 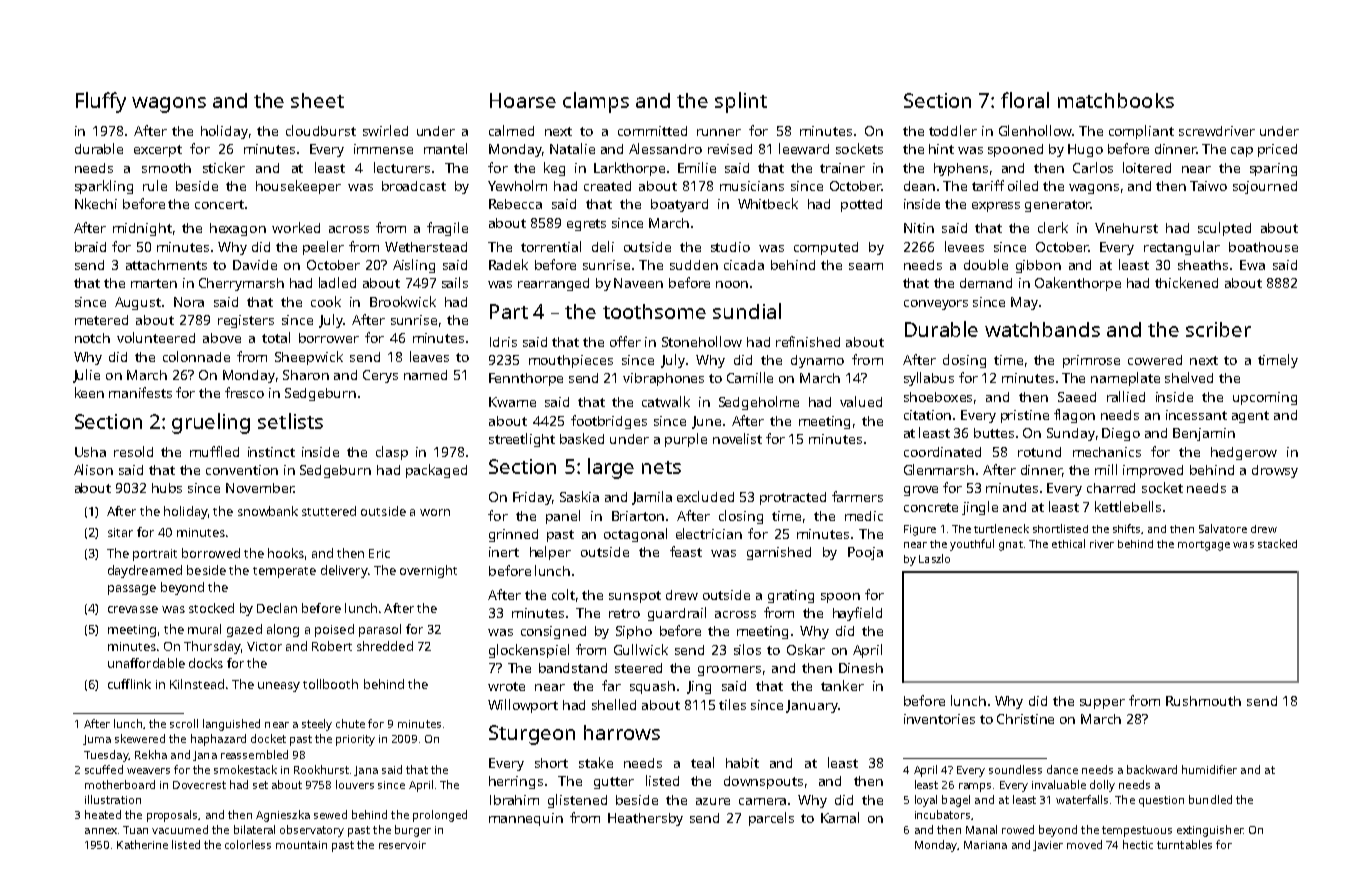 I want to click on sparkling, so click(x=104, y=187).
